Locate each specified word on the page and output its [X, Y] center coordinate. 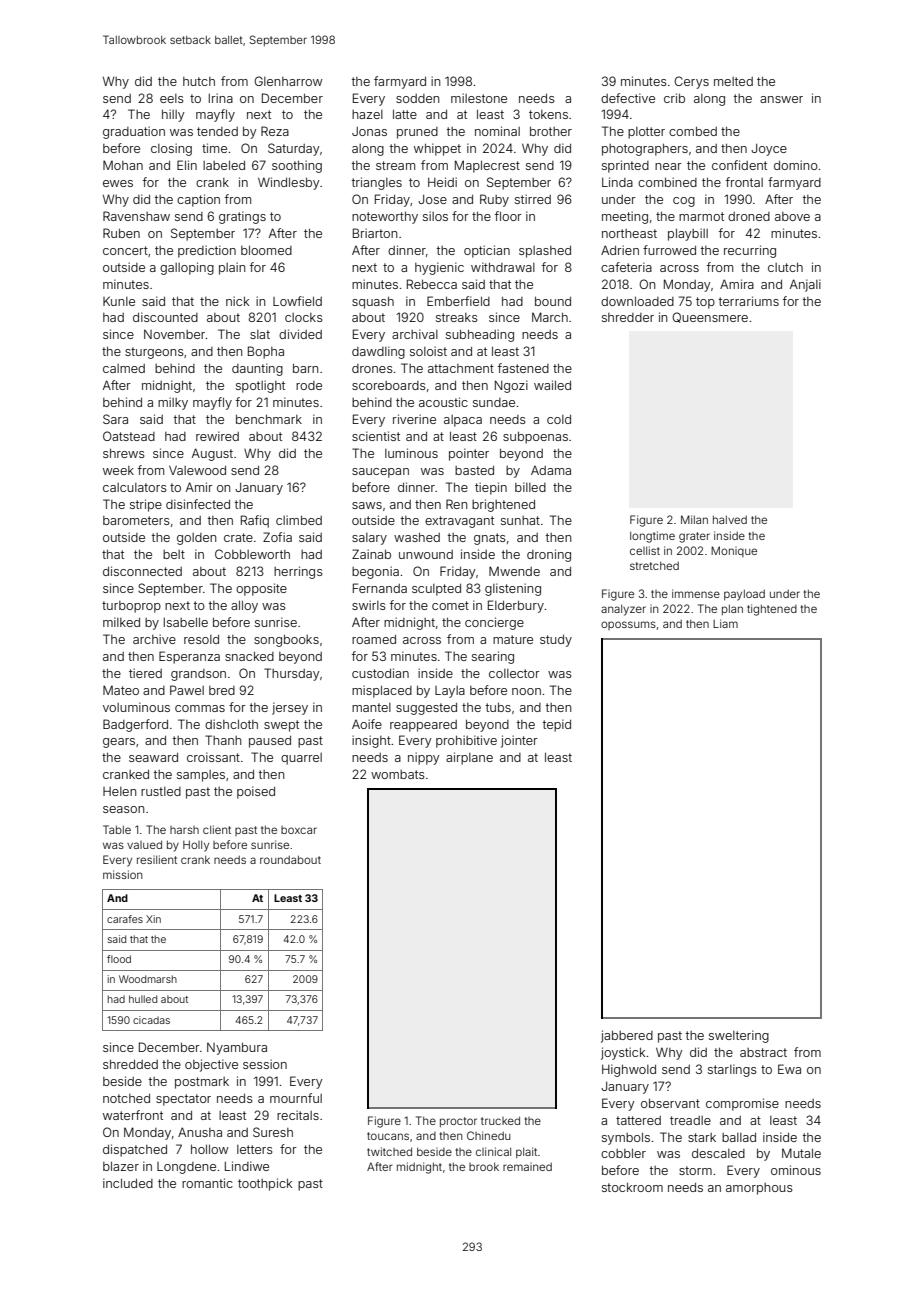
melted [733, 81]
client [217, 829]
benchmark [269, 419]
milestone [479, 98]
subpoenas [535, 438]
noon [526, 691]
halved [730, 519]
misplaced [382, 691]
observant [670, 1103]
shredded [130, 1064]
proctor [458, 1122]
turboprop [131, 607]
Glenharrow [288, 81]
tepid [557, 725]
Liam [725, 623]
